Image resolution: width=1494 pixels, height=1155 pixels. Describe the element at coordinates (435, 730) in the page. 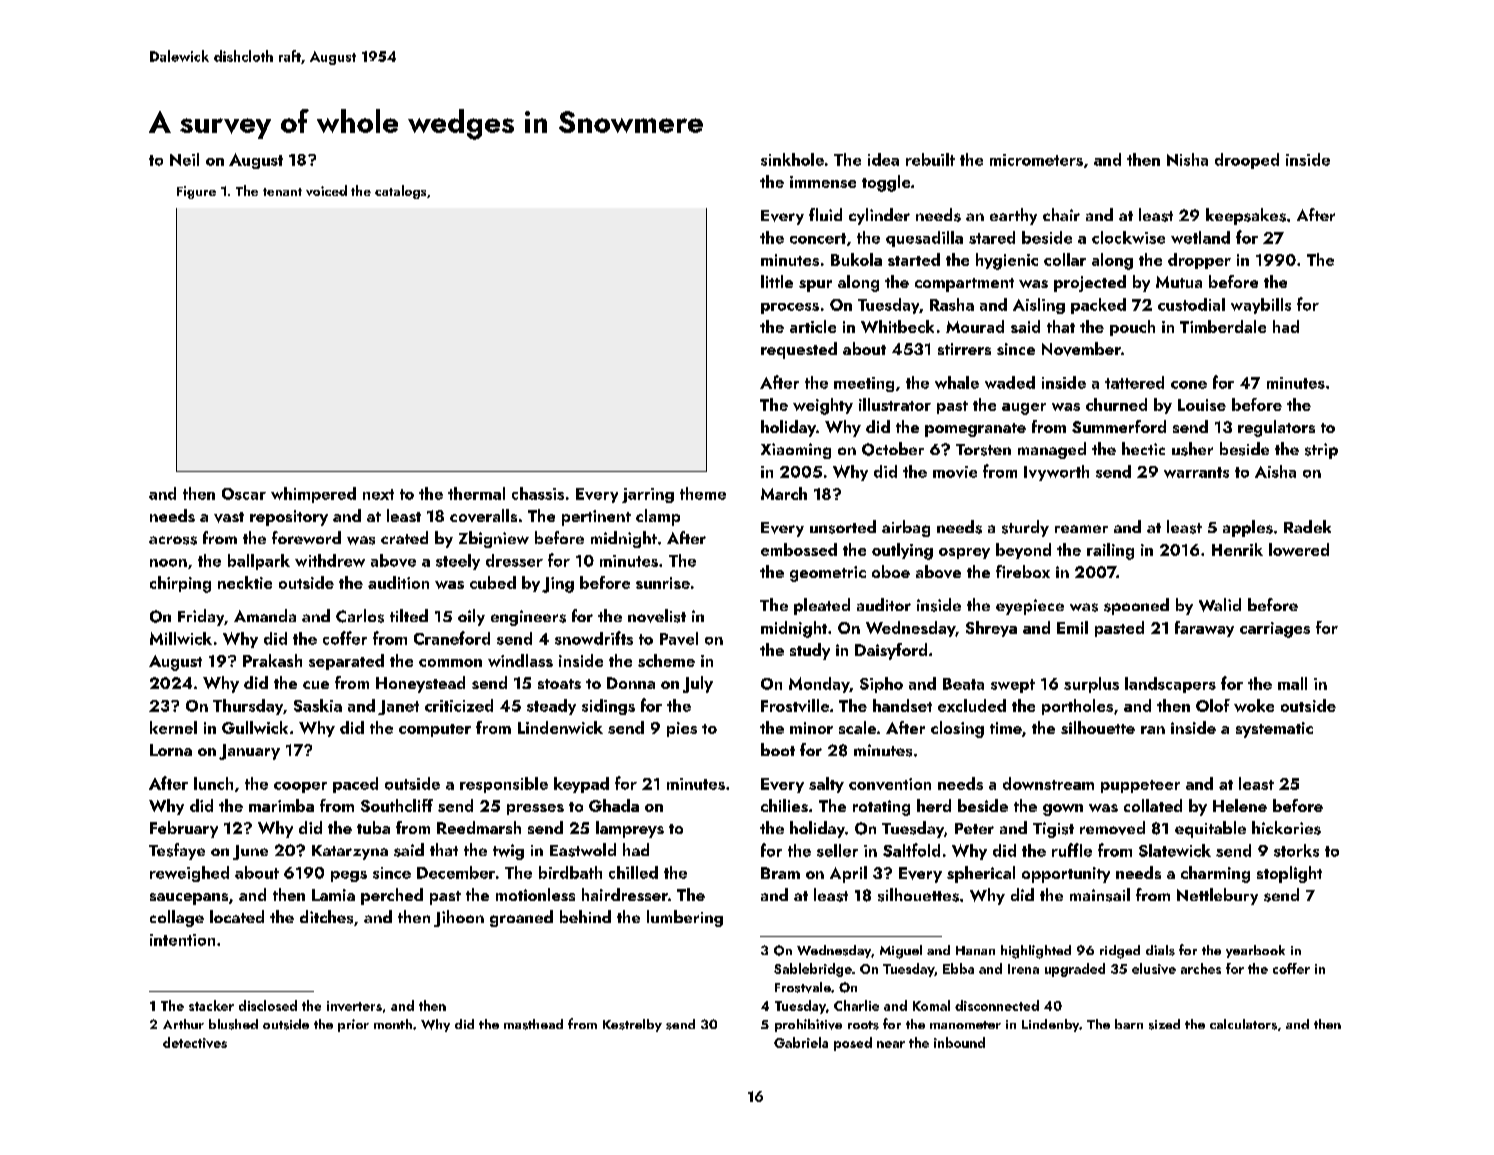

I see `computer` at that location.
